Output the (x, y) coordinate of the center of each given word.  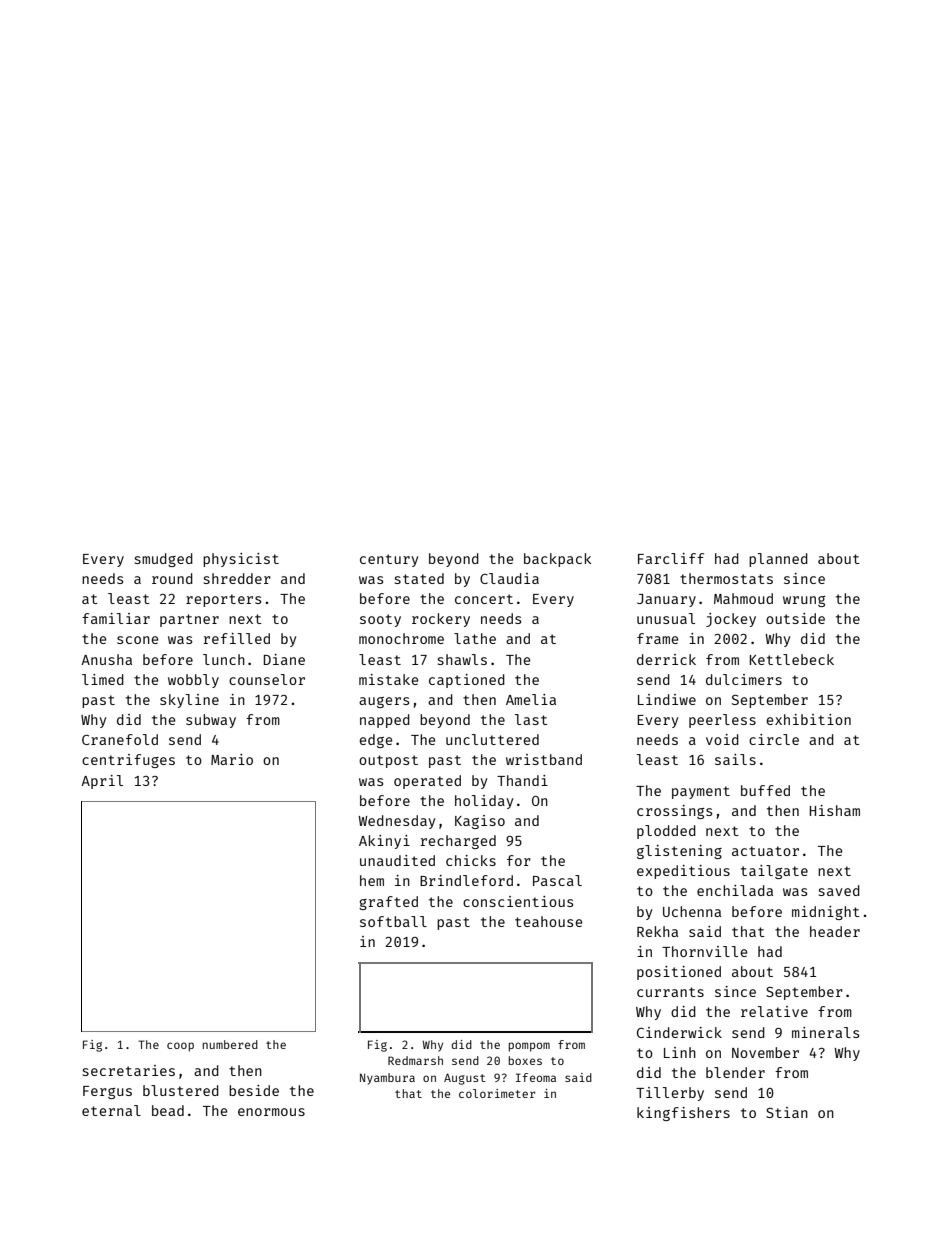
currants (670, 992)
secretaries (129, 1070)
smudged (164, 560)
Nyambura (387, 1079)
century (389, 560)
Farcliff (671, 558)
